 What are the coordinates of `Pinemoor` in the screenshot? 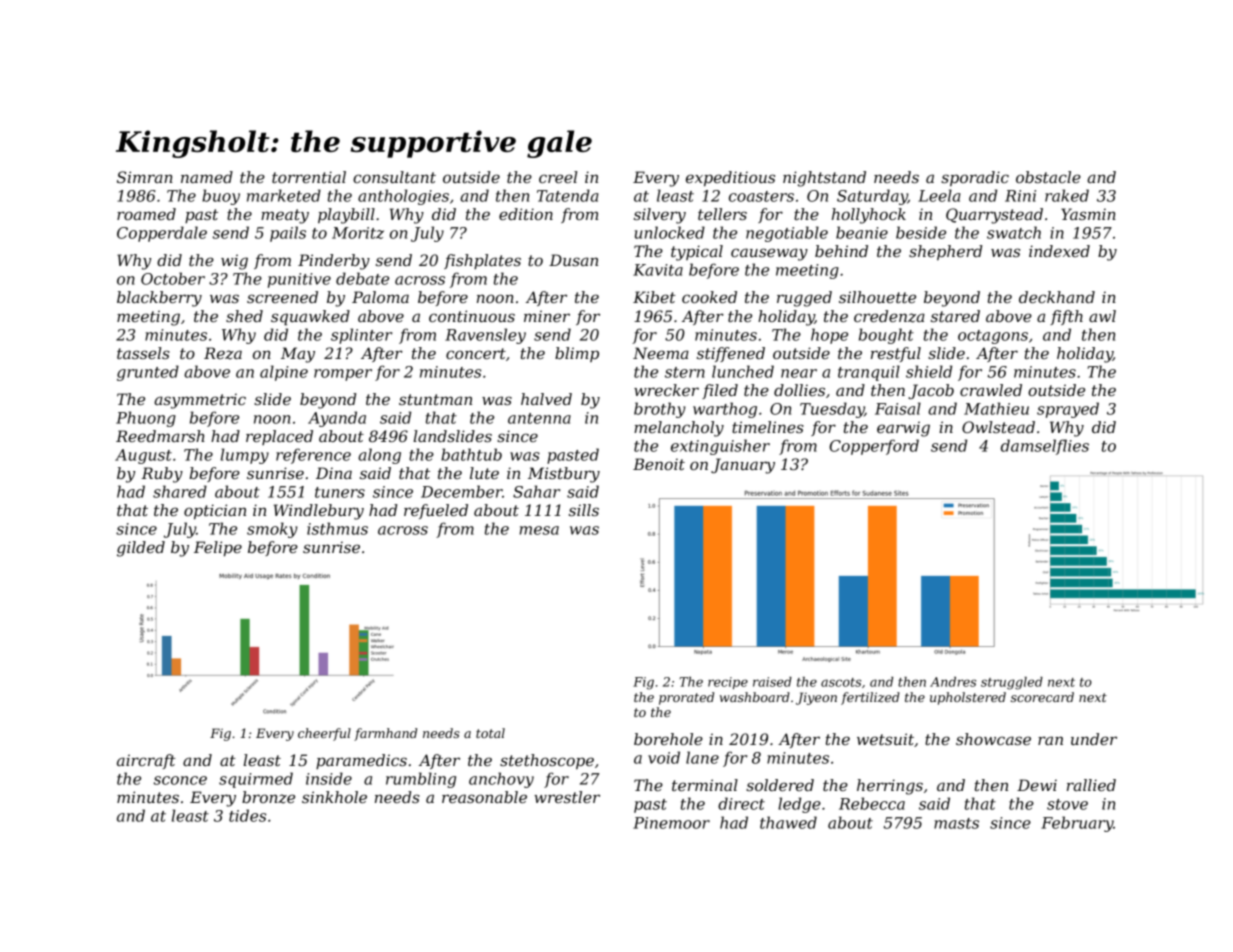 It's located at (671, 823).
